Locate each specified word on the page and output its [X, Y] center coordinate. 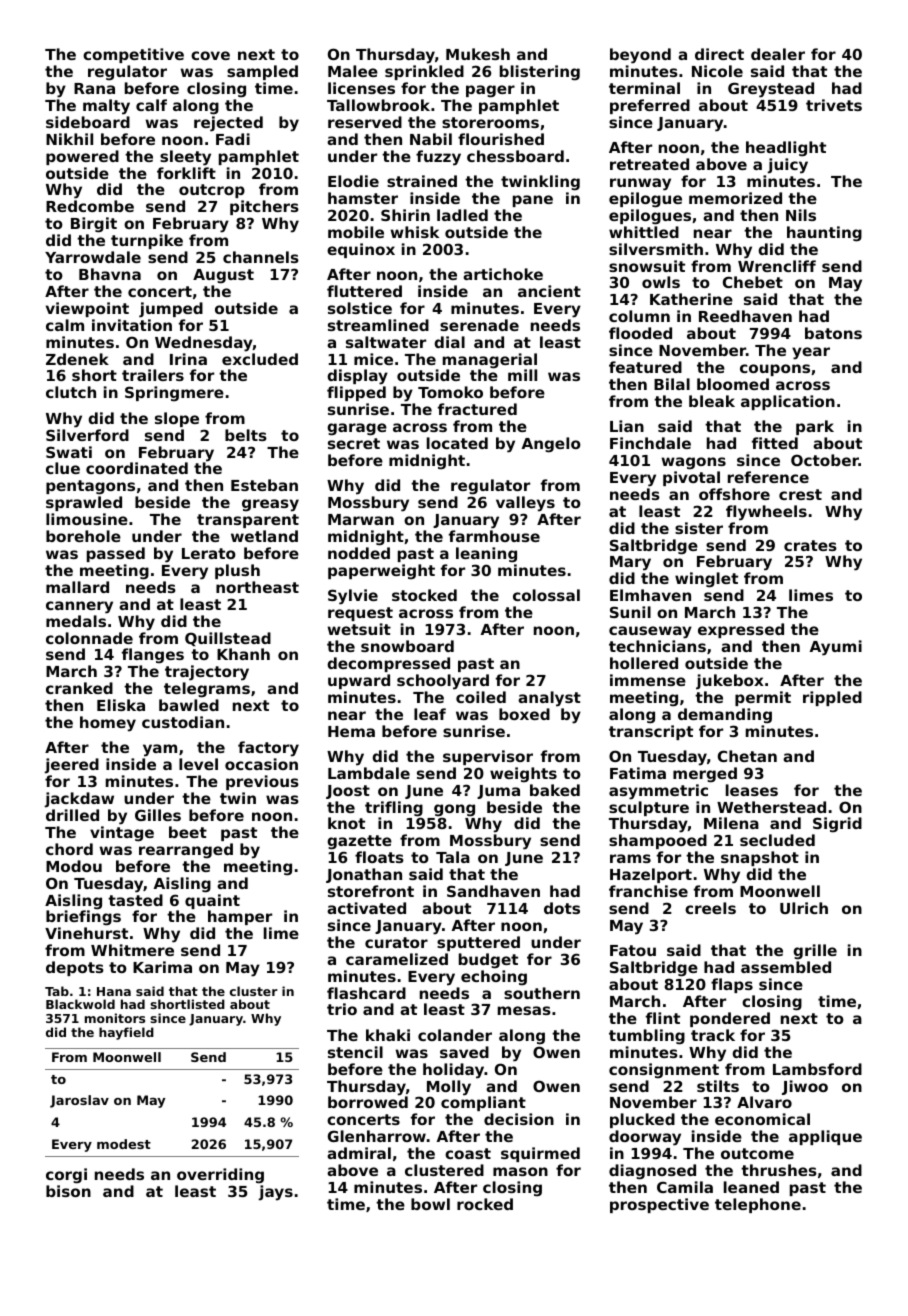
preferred [650, 106]
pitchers [264, 207]
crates [810, 545]
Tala [453, 857]
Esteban [264, 485]
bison [68, 1191]
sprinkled [424, 72]
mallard [77, 587]
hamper [240, 917]
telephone [758, 1205]
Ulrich [804, 908]
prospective [659, 1205]
